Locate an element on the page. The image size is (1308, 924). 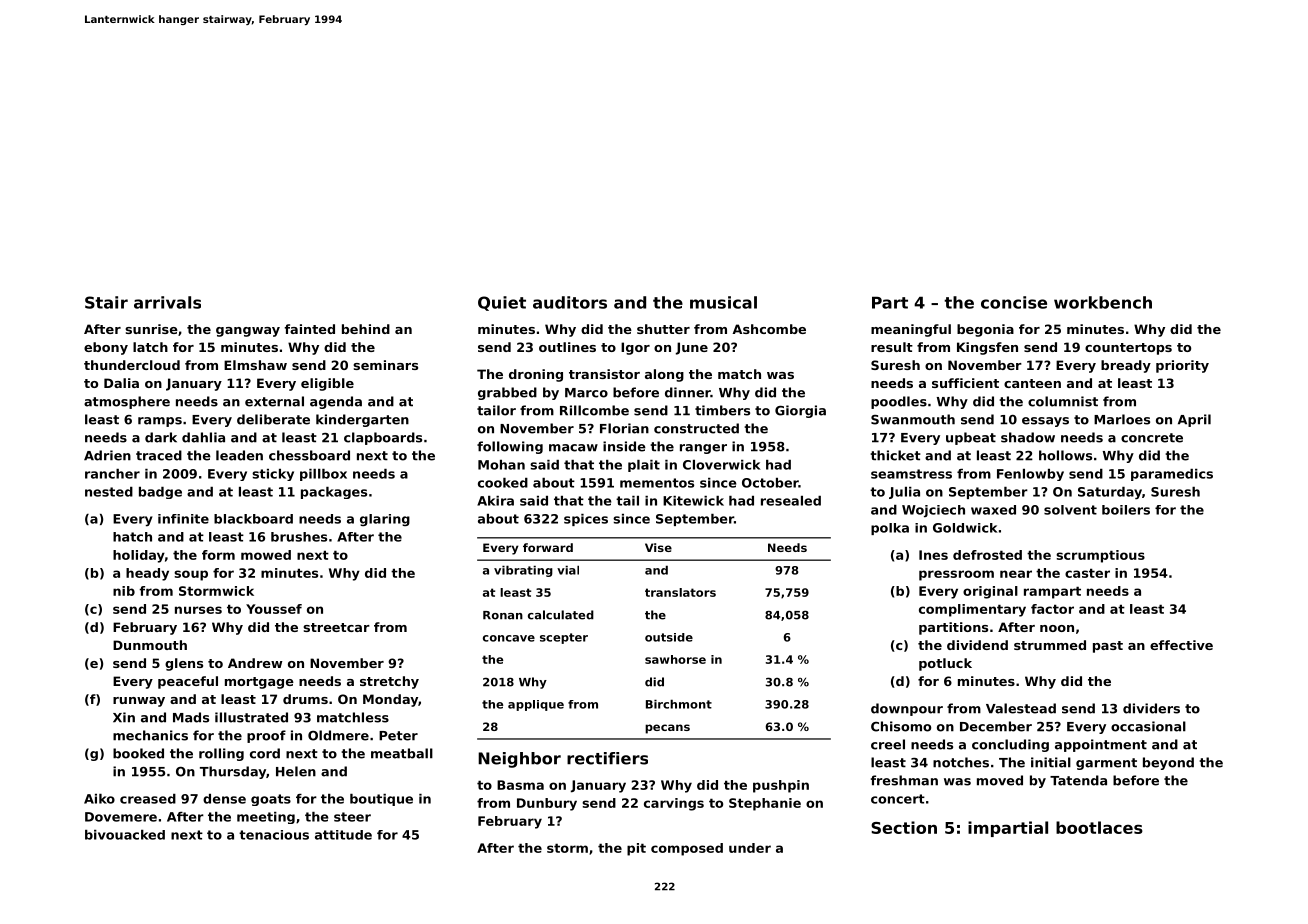
musical is located at coordinates (723, 302).
